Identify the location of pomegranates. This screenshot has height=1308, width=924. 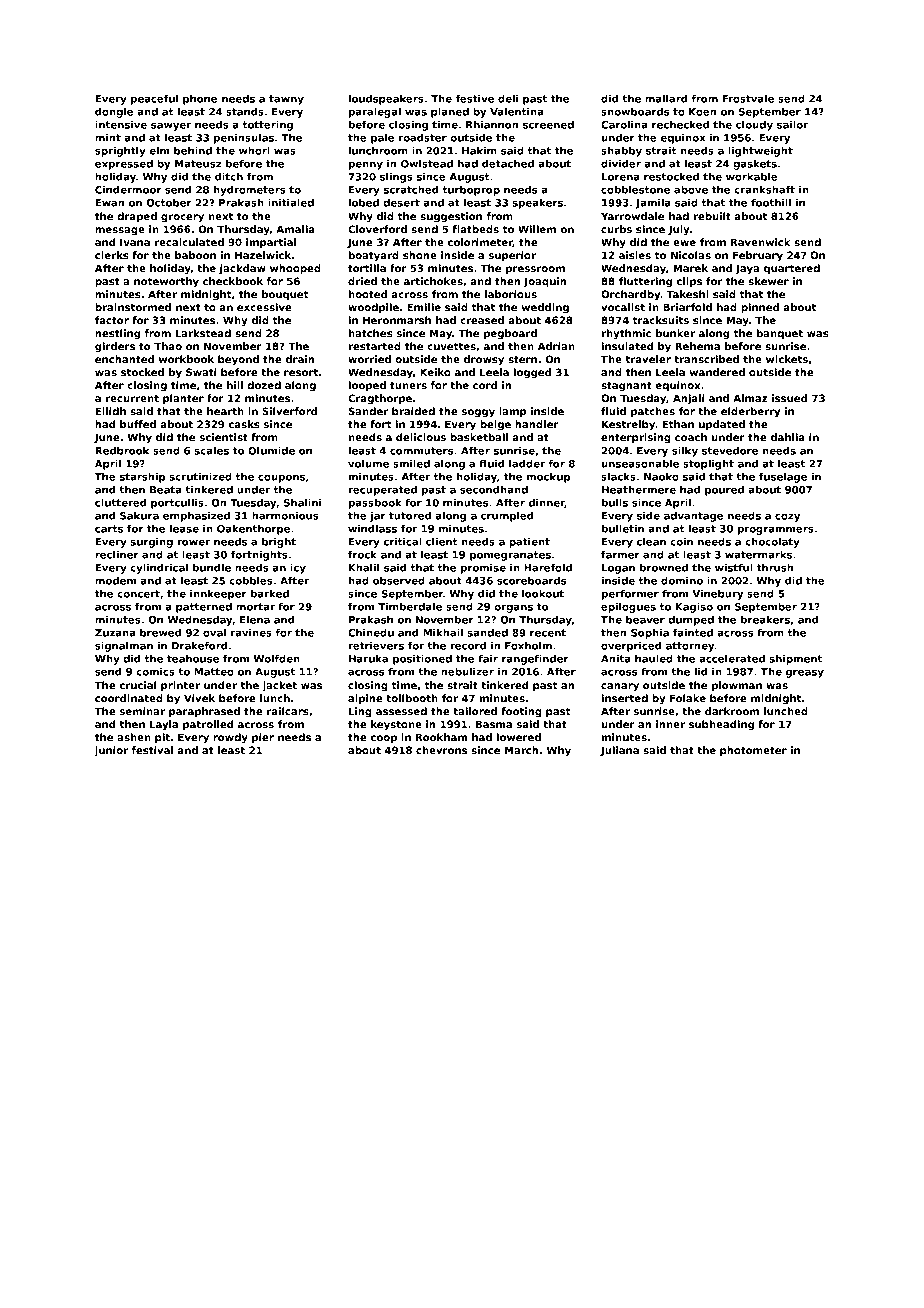
(510, 556).
